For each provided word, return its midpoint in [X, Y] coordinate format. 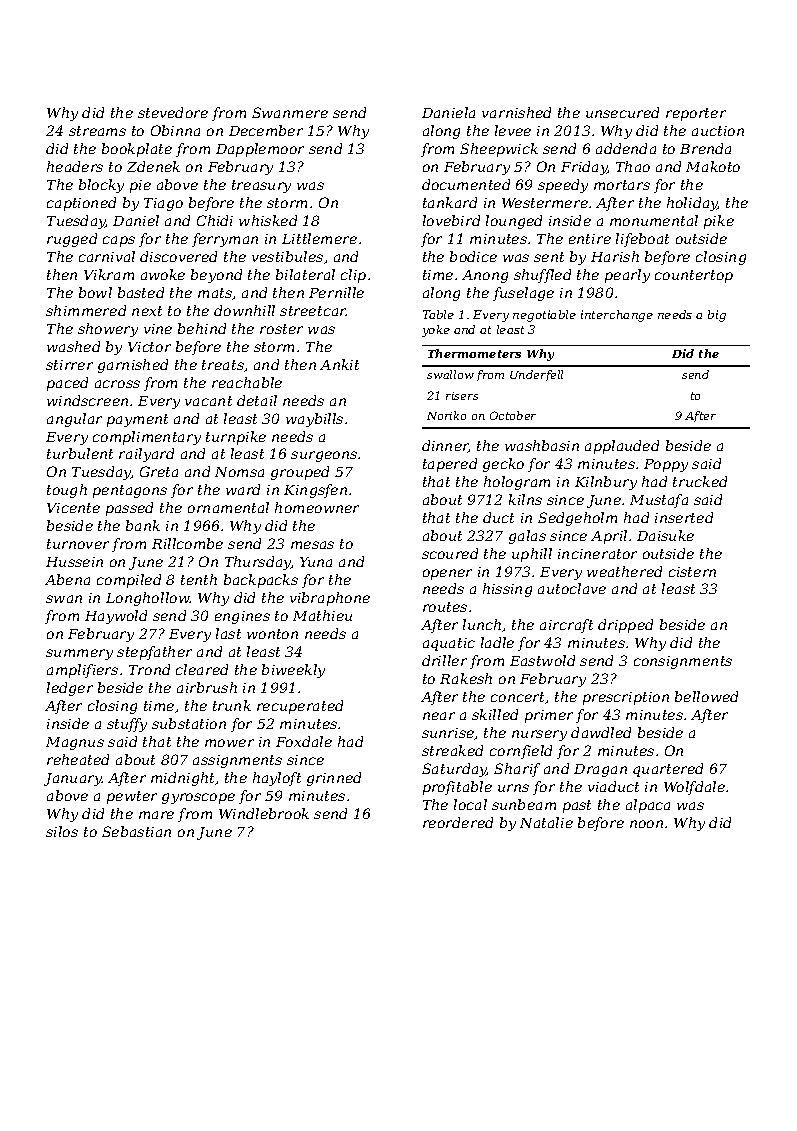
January [73, 779]
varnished [516, 112]
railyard [146, 455]
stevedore [173, 112]
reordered [458, 822]
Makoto [713, 166]
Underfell [536, 375]
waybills [314, 420]
